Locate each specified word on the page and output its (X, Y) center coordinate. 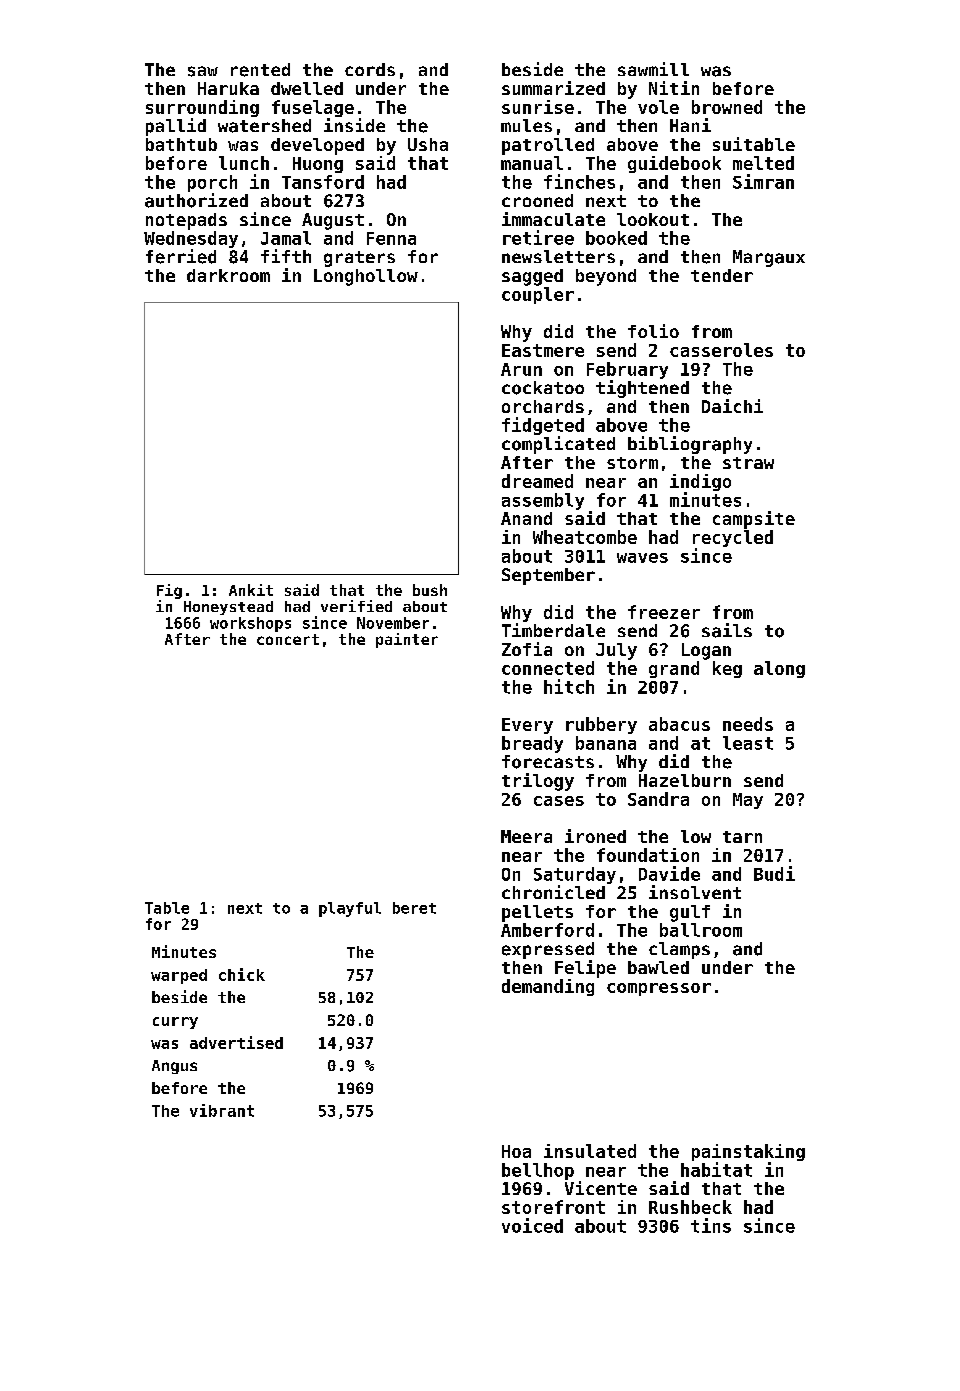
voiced (532, 1225)
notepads (186, 221)
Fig (169, 591)
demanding (548, 987)
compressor (659, 989)
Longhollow (366, 277)
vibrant (222, 1110)
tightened (642, 389)
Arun (521, 369)
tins (711, 1225)
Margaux (769, 258)
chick (242, 974)
